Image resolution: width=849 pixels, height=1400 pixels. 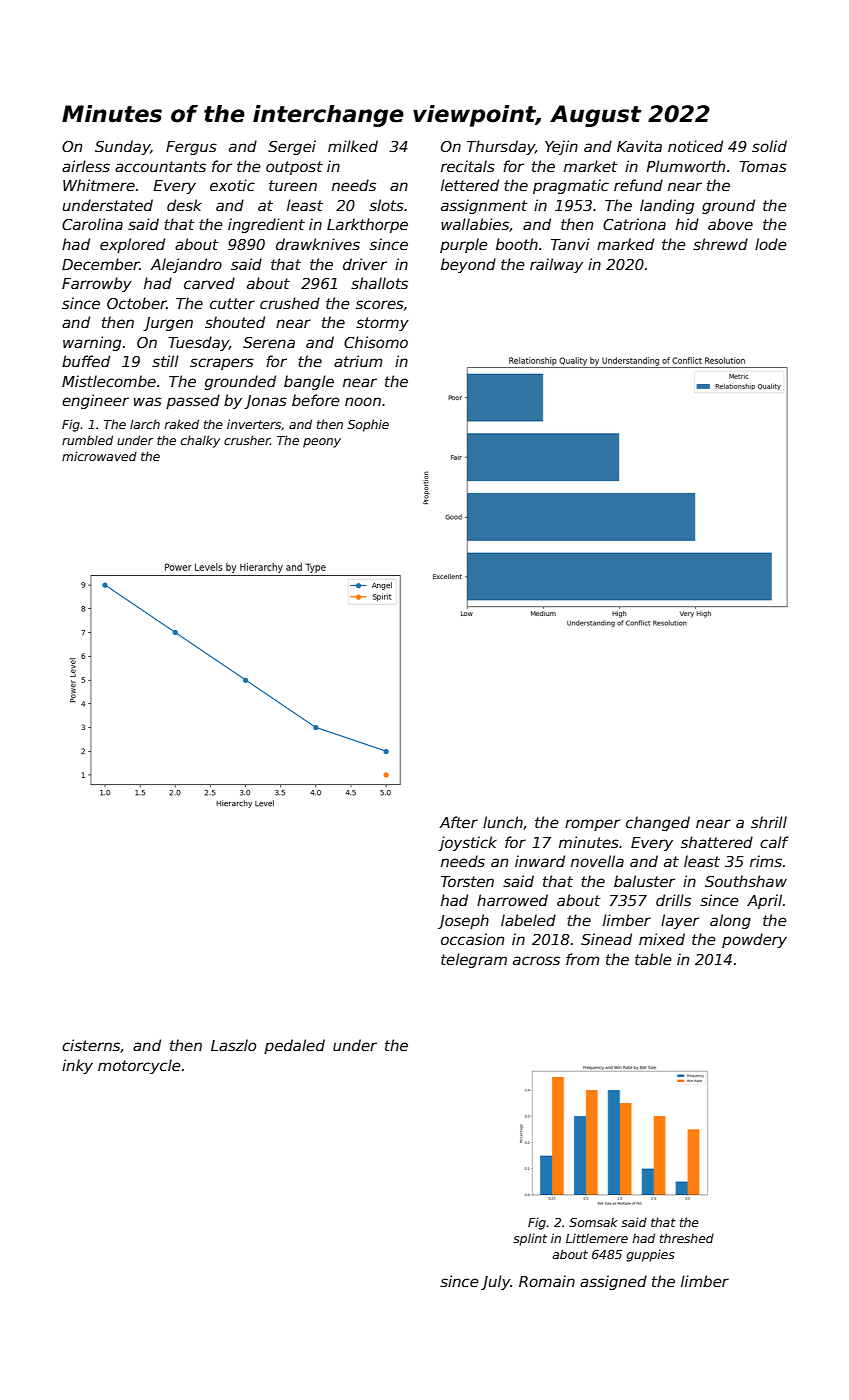 What do you see at coordinates (77, 1066) in the image?
I see `inky` at bounding box center [77, 1066].
